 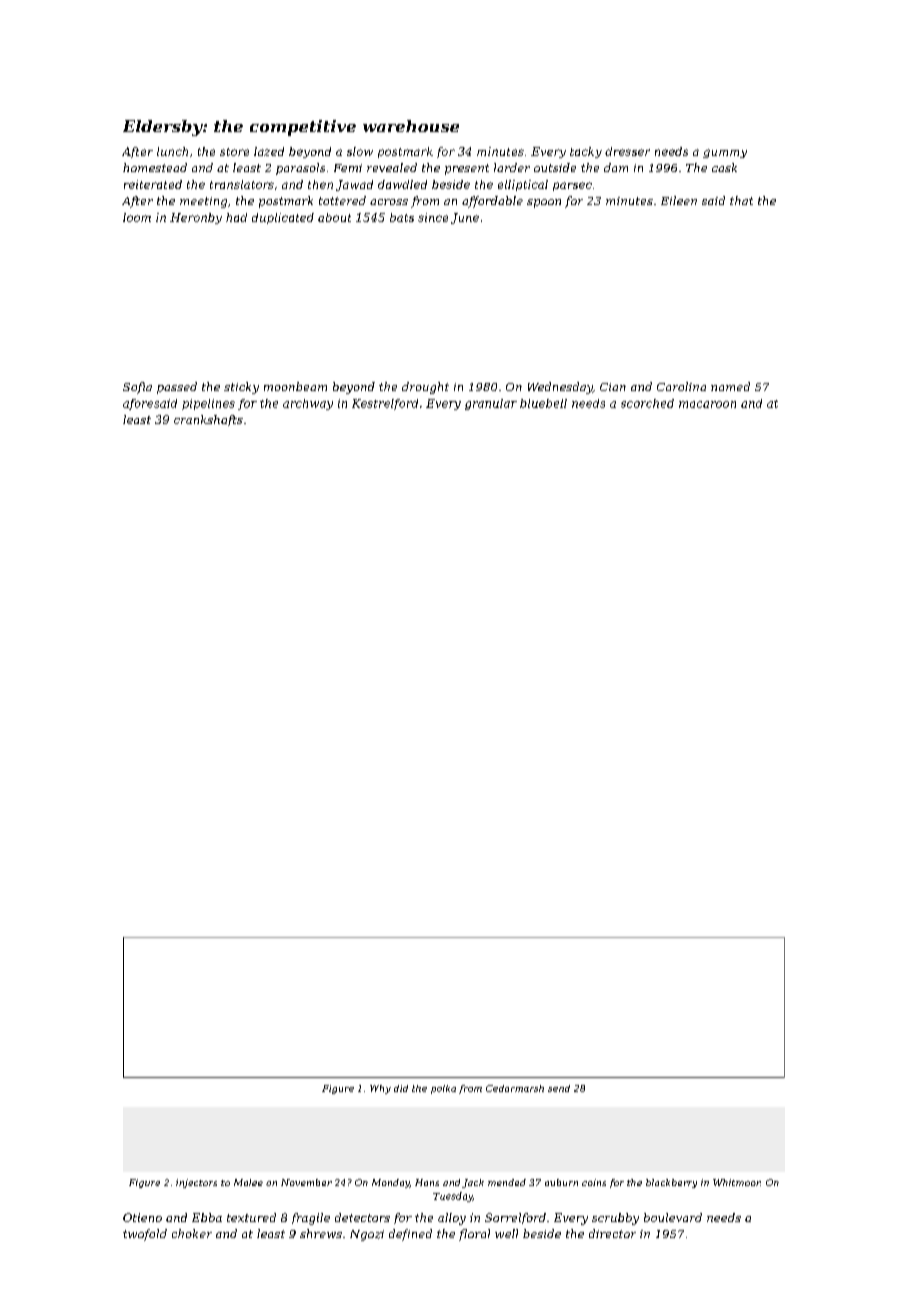 I want to click on boulevard, so click(x=673, y=1217).
